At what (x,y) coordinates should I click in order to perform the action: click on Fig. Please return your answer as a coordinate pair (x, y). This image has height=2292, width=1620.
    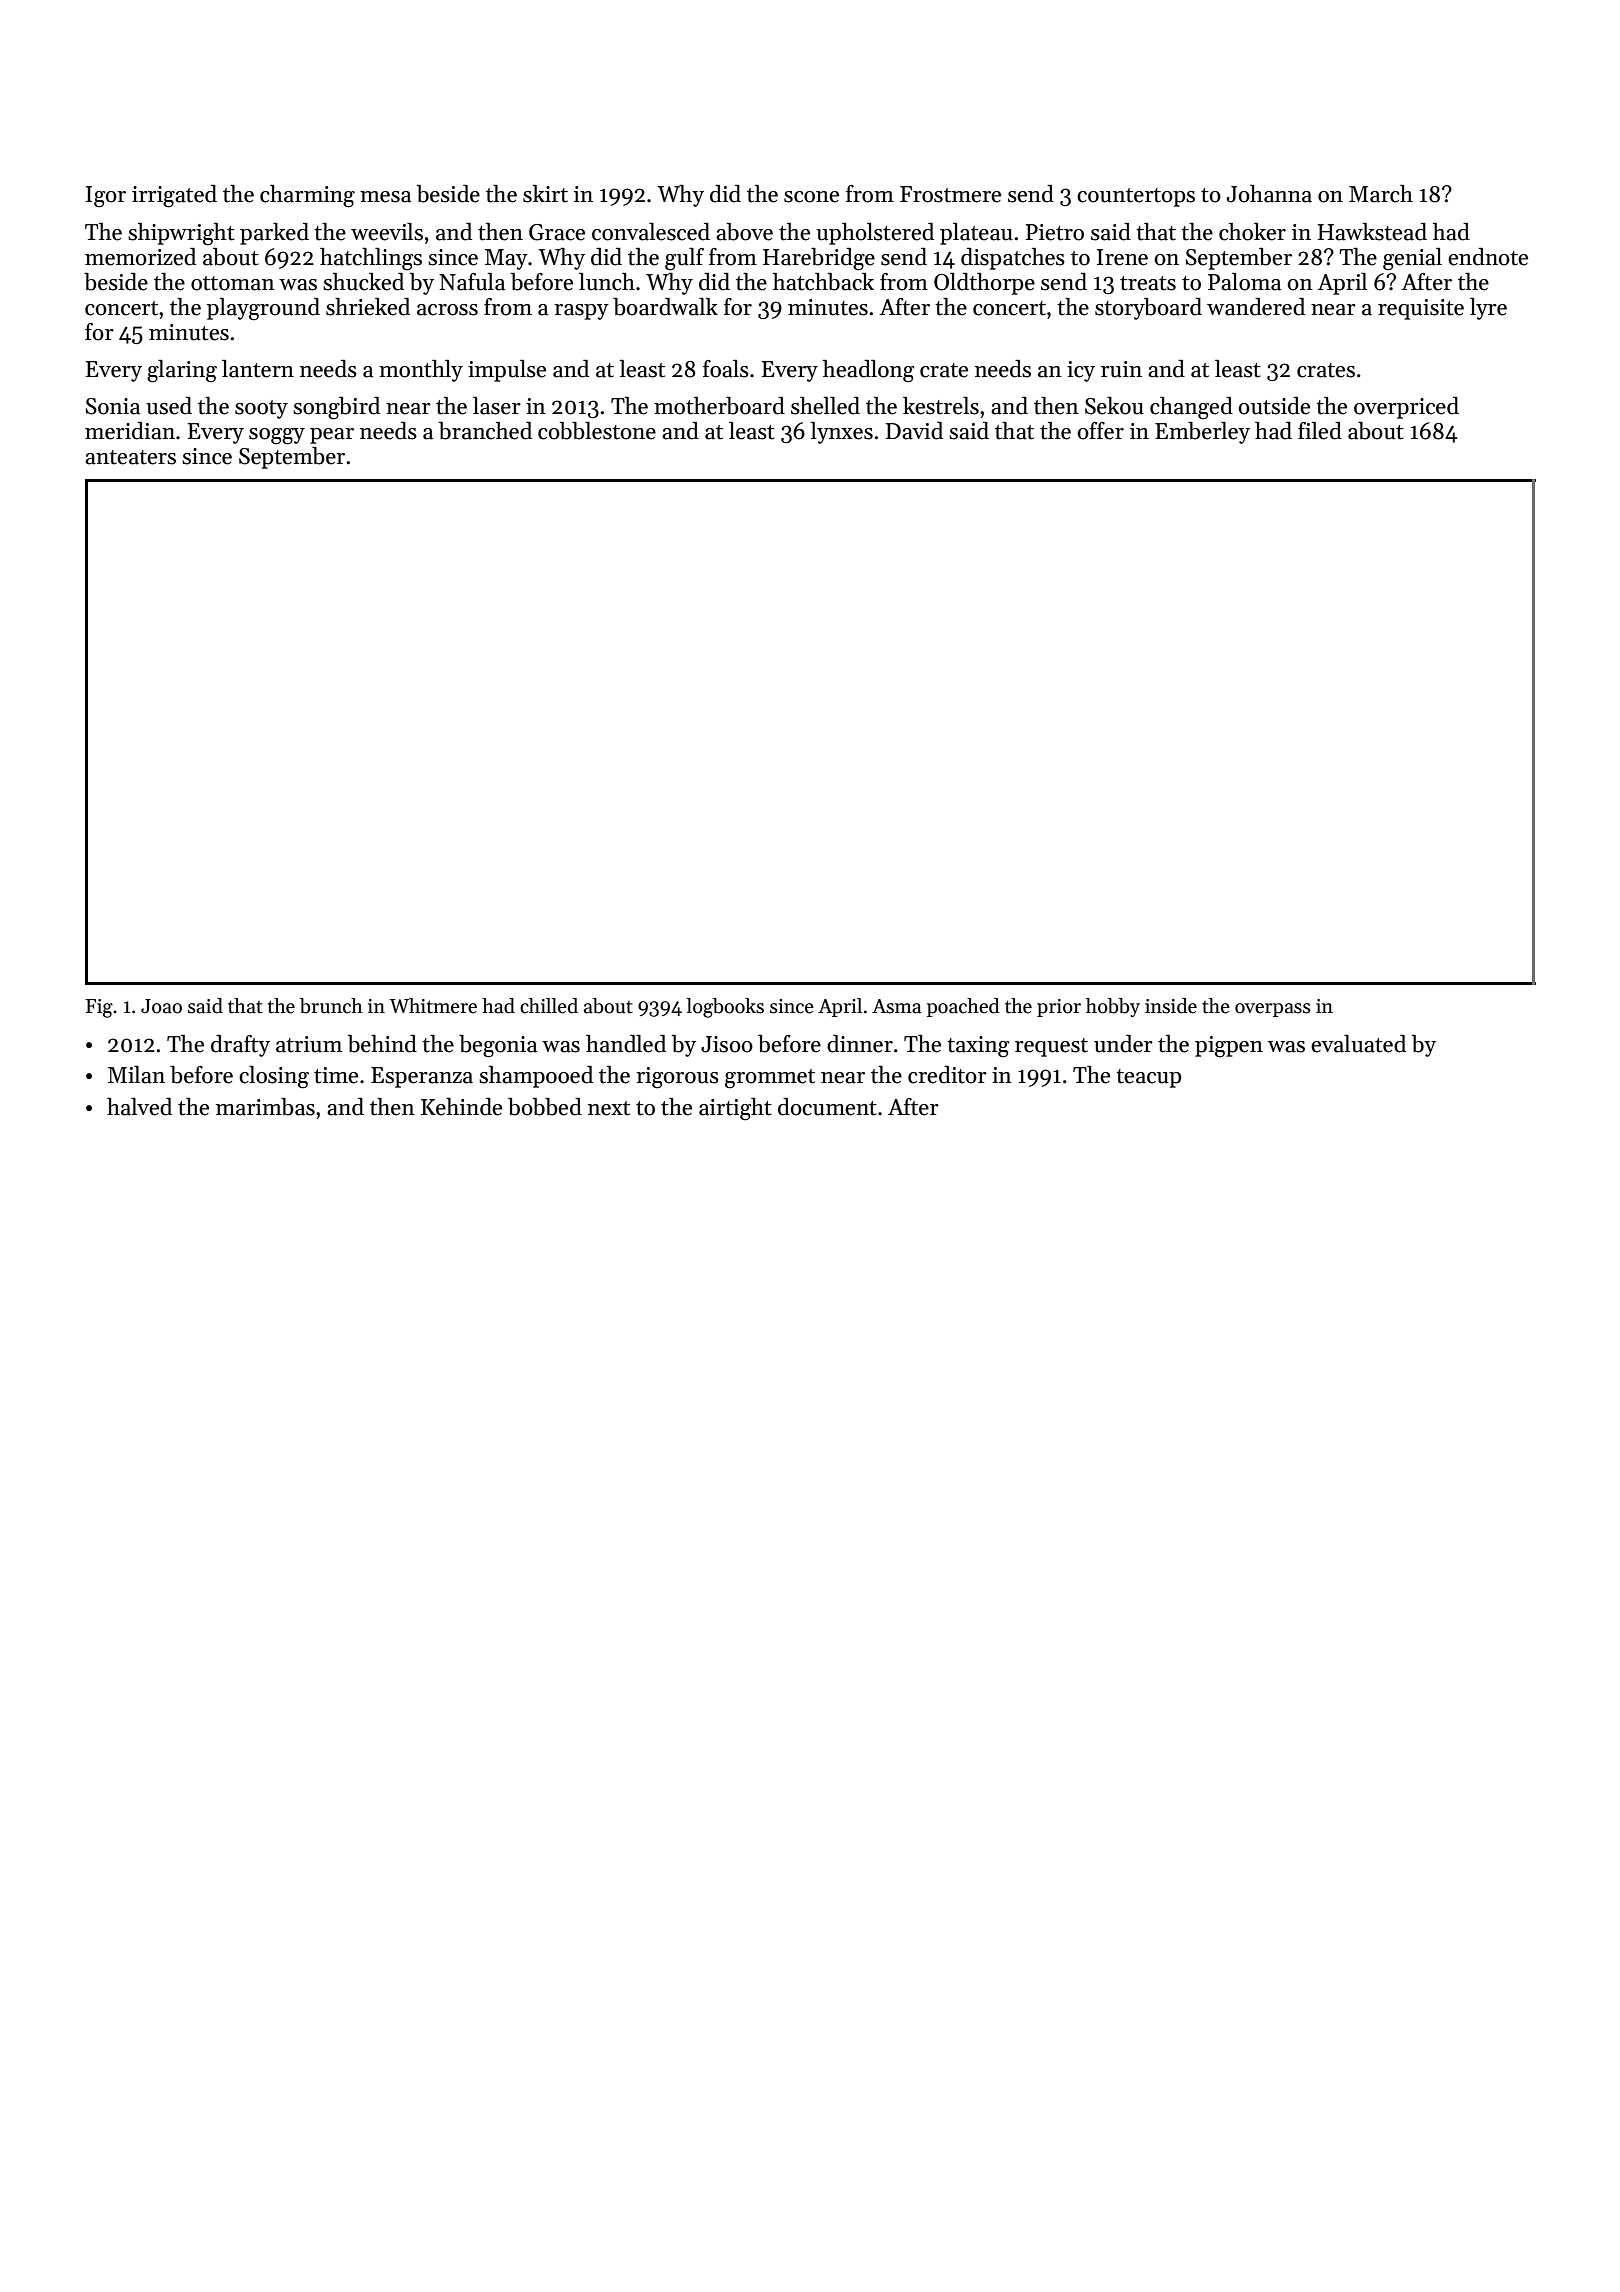
    Looking at the image, I should click on (99, 1008).
